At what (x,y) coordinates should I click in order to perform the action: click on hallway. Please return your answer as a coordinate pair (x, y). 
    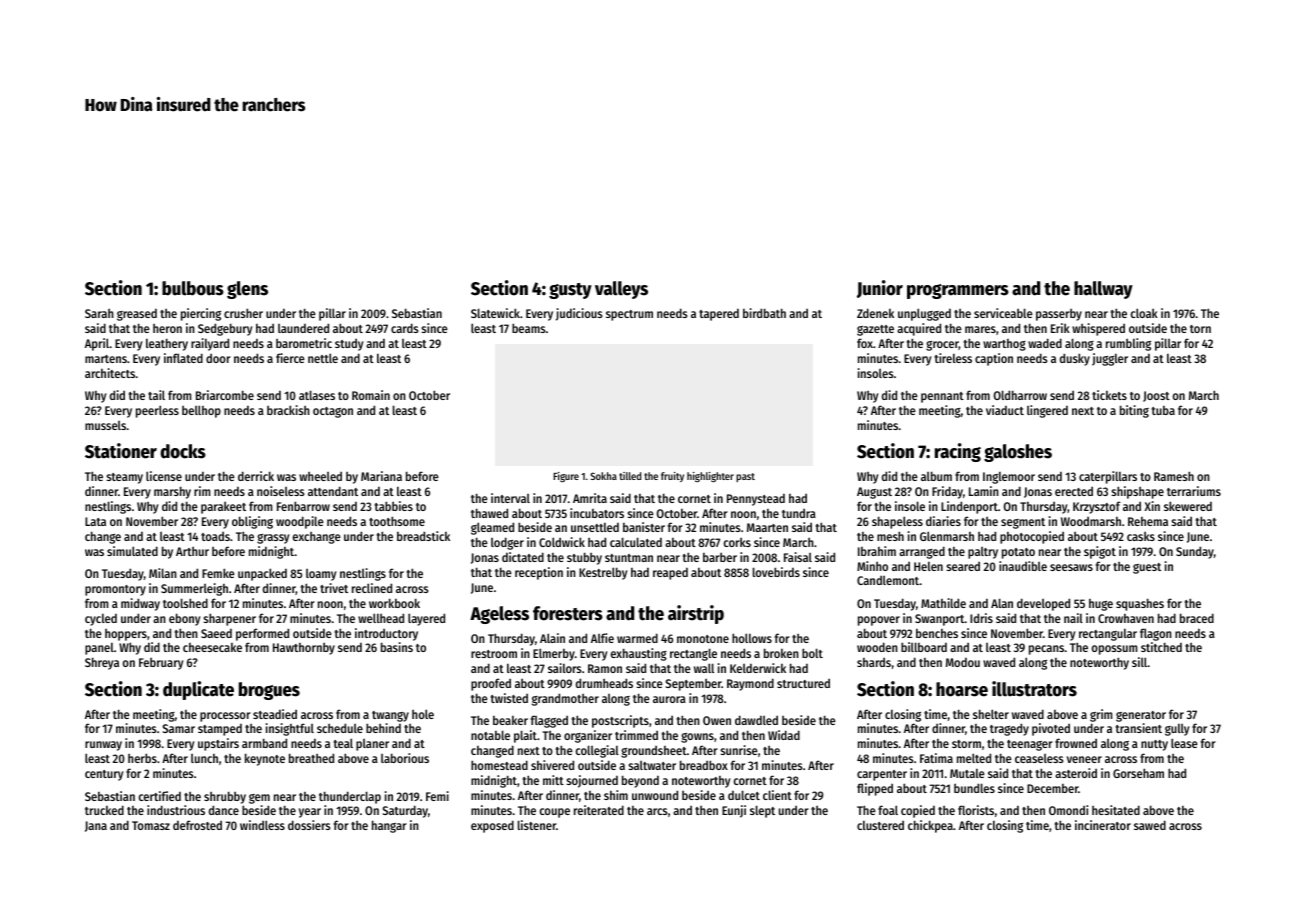
    Looking at the image, I should click on (1103, 290).
